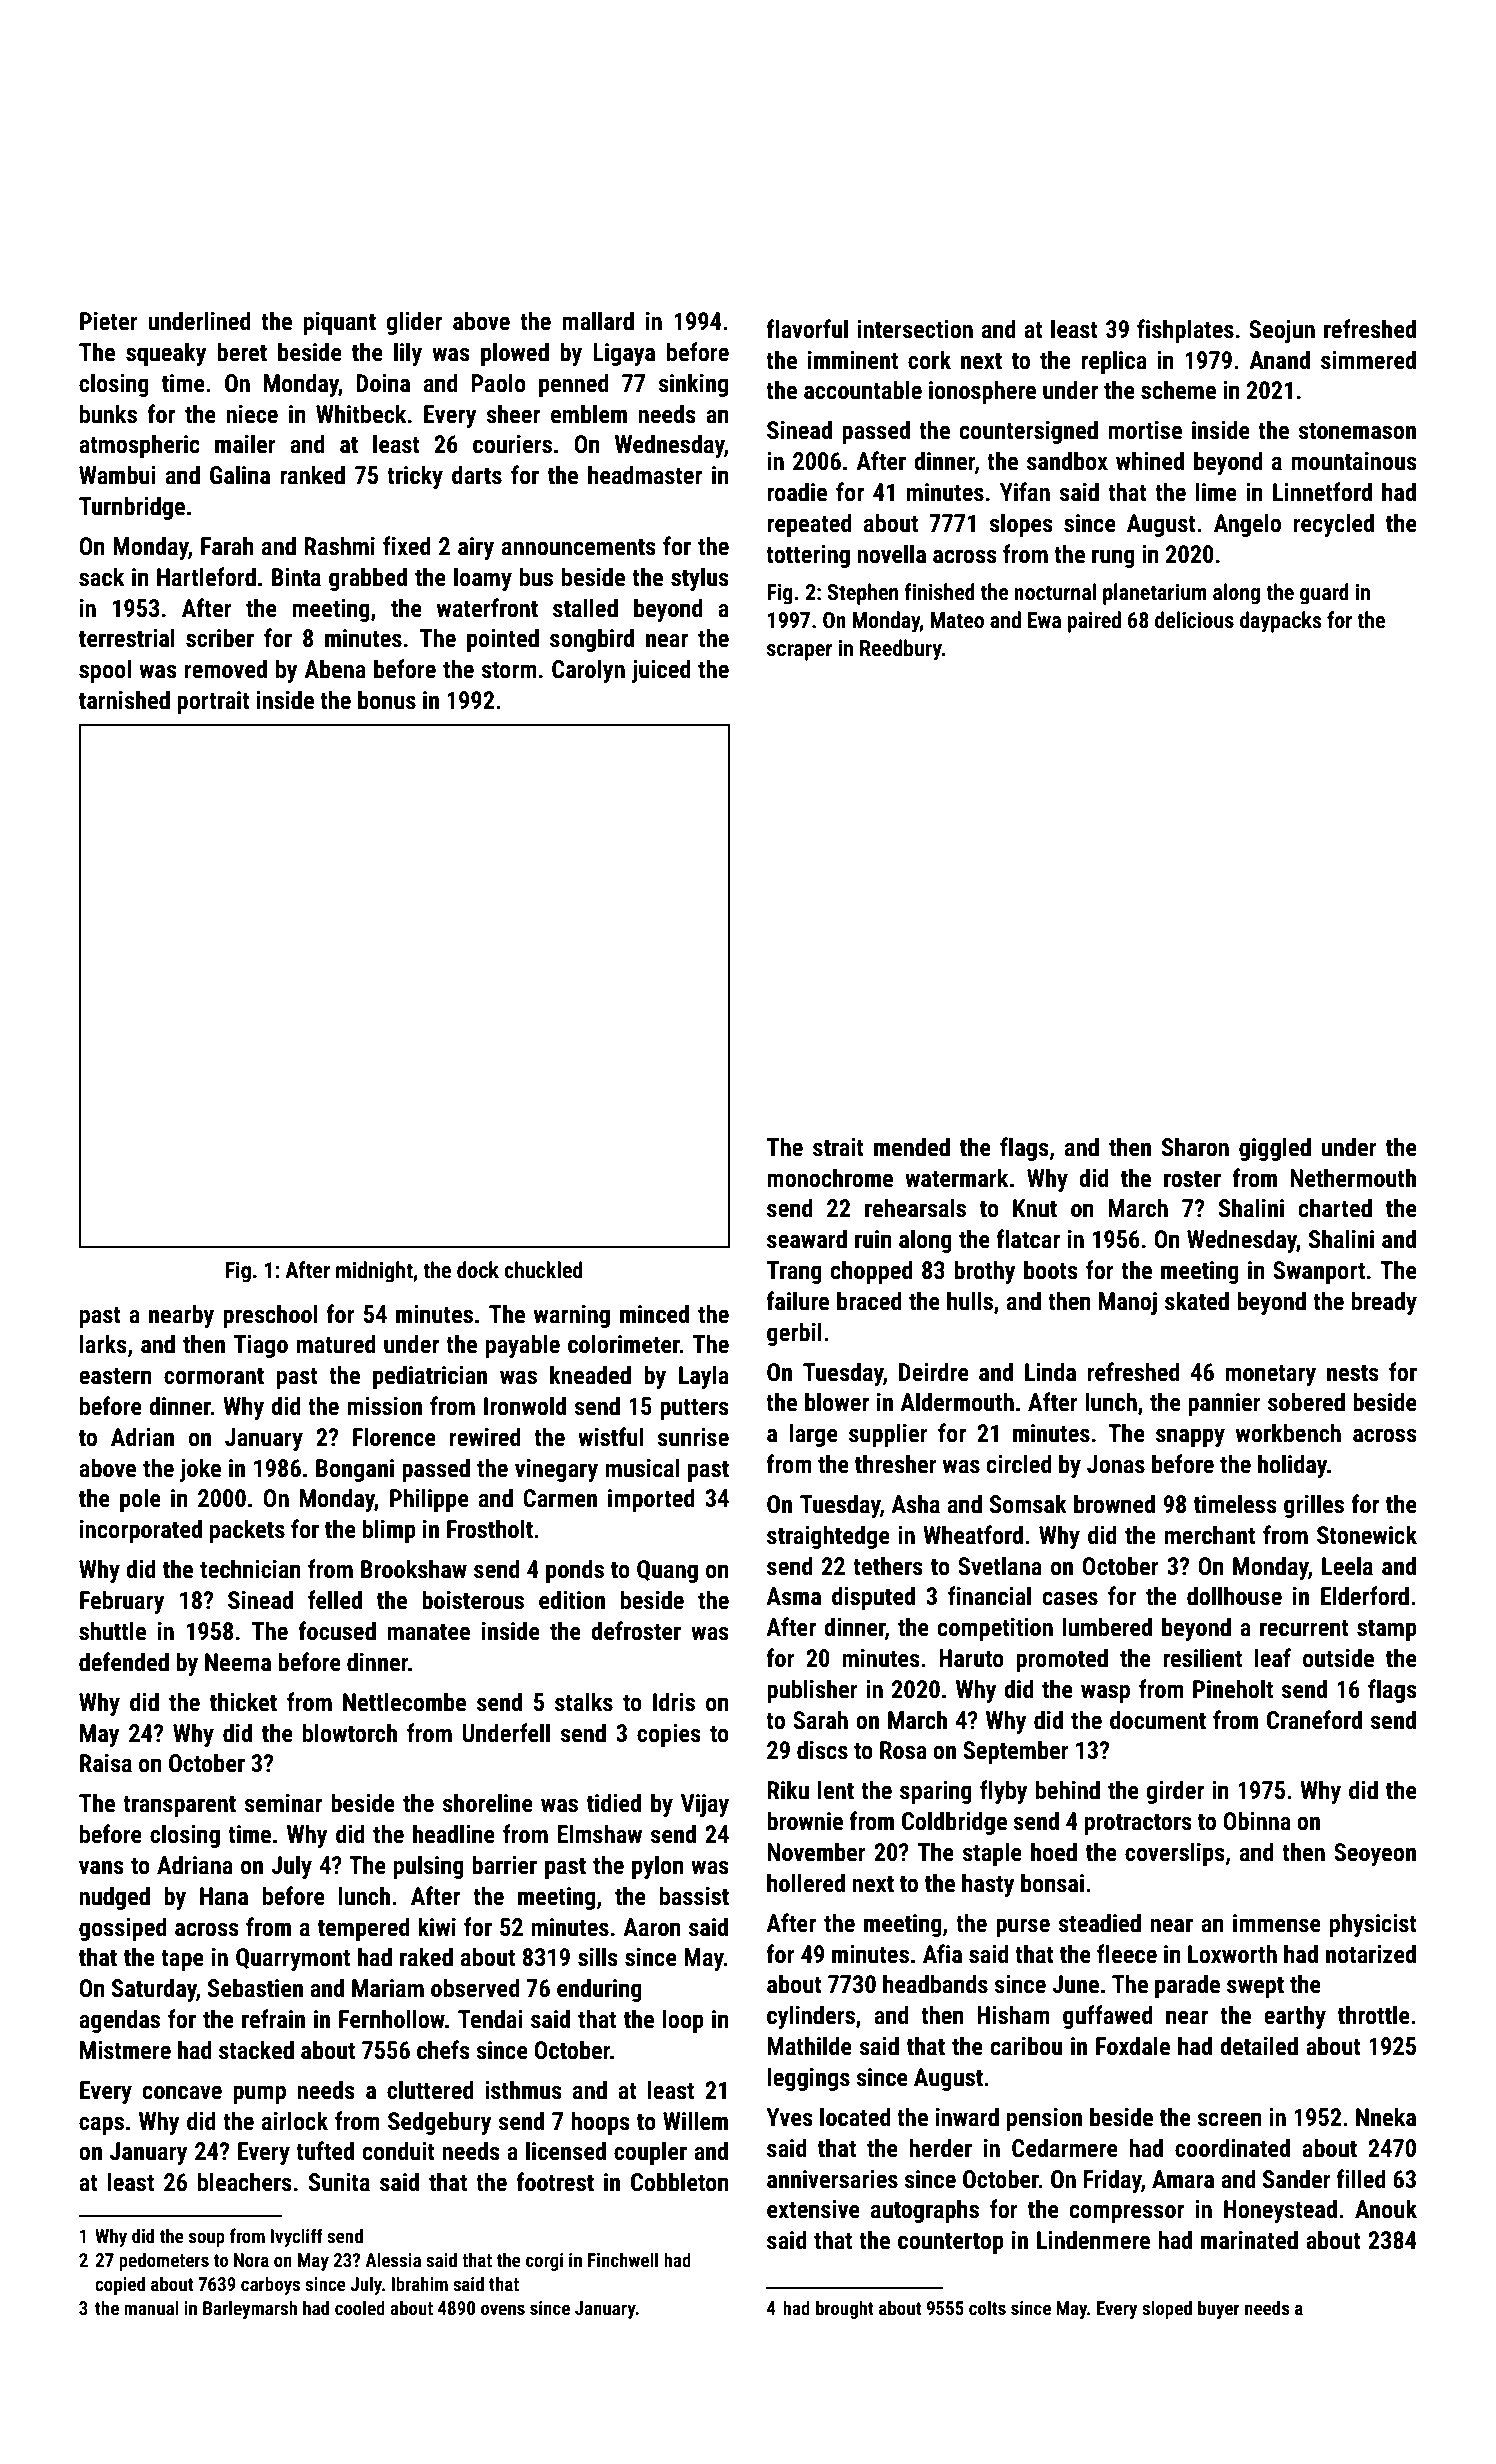  What do you see at coordinates (360, 2307) in the screenshot?
I see `cooled` at bounding box center [360, 2307].
